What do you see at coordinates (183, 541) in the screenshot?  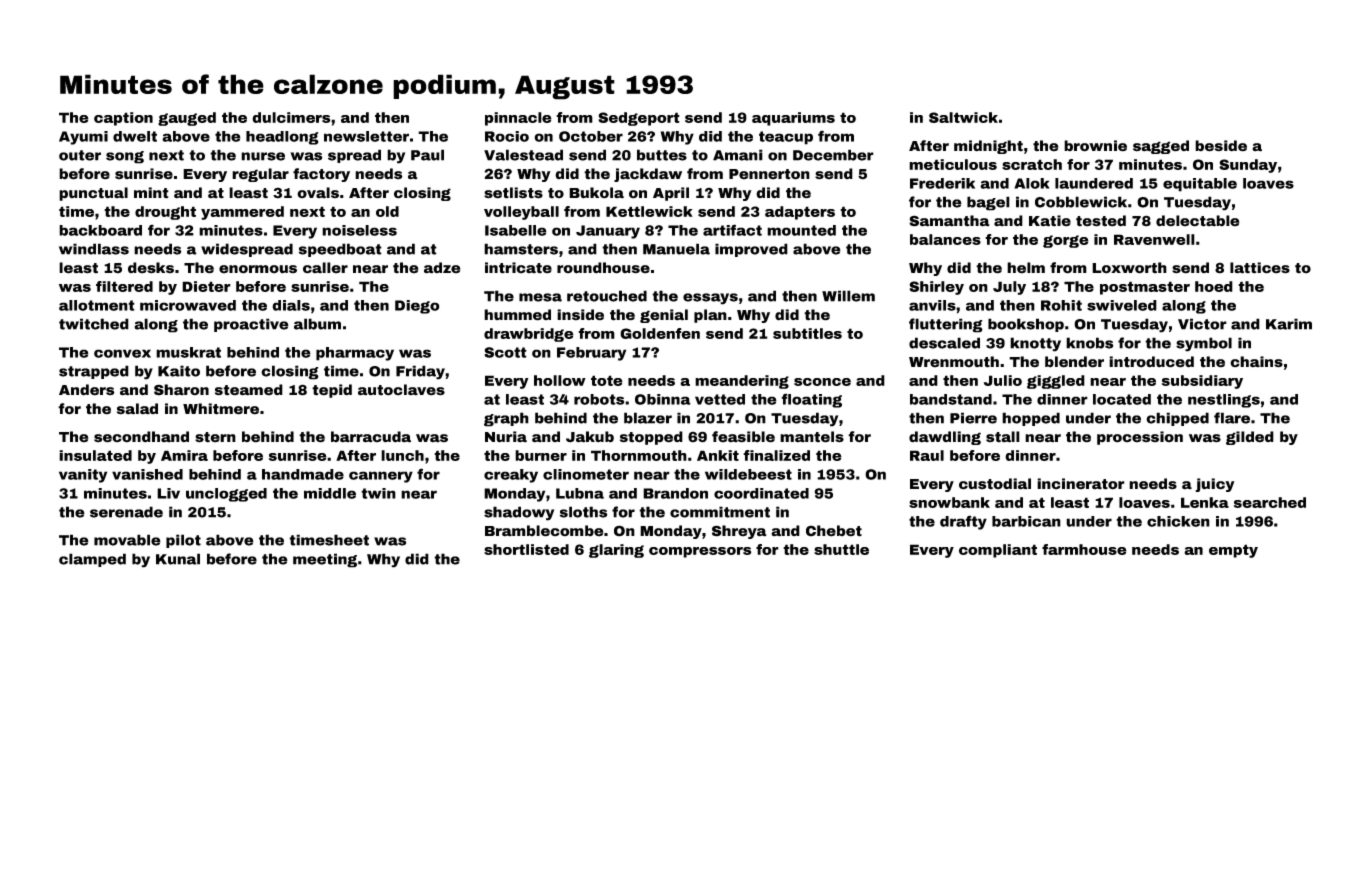 I see `pilot` at bounding box center [183, 541].
